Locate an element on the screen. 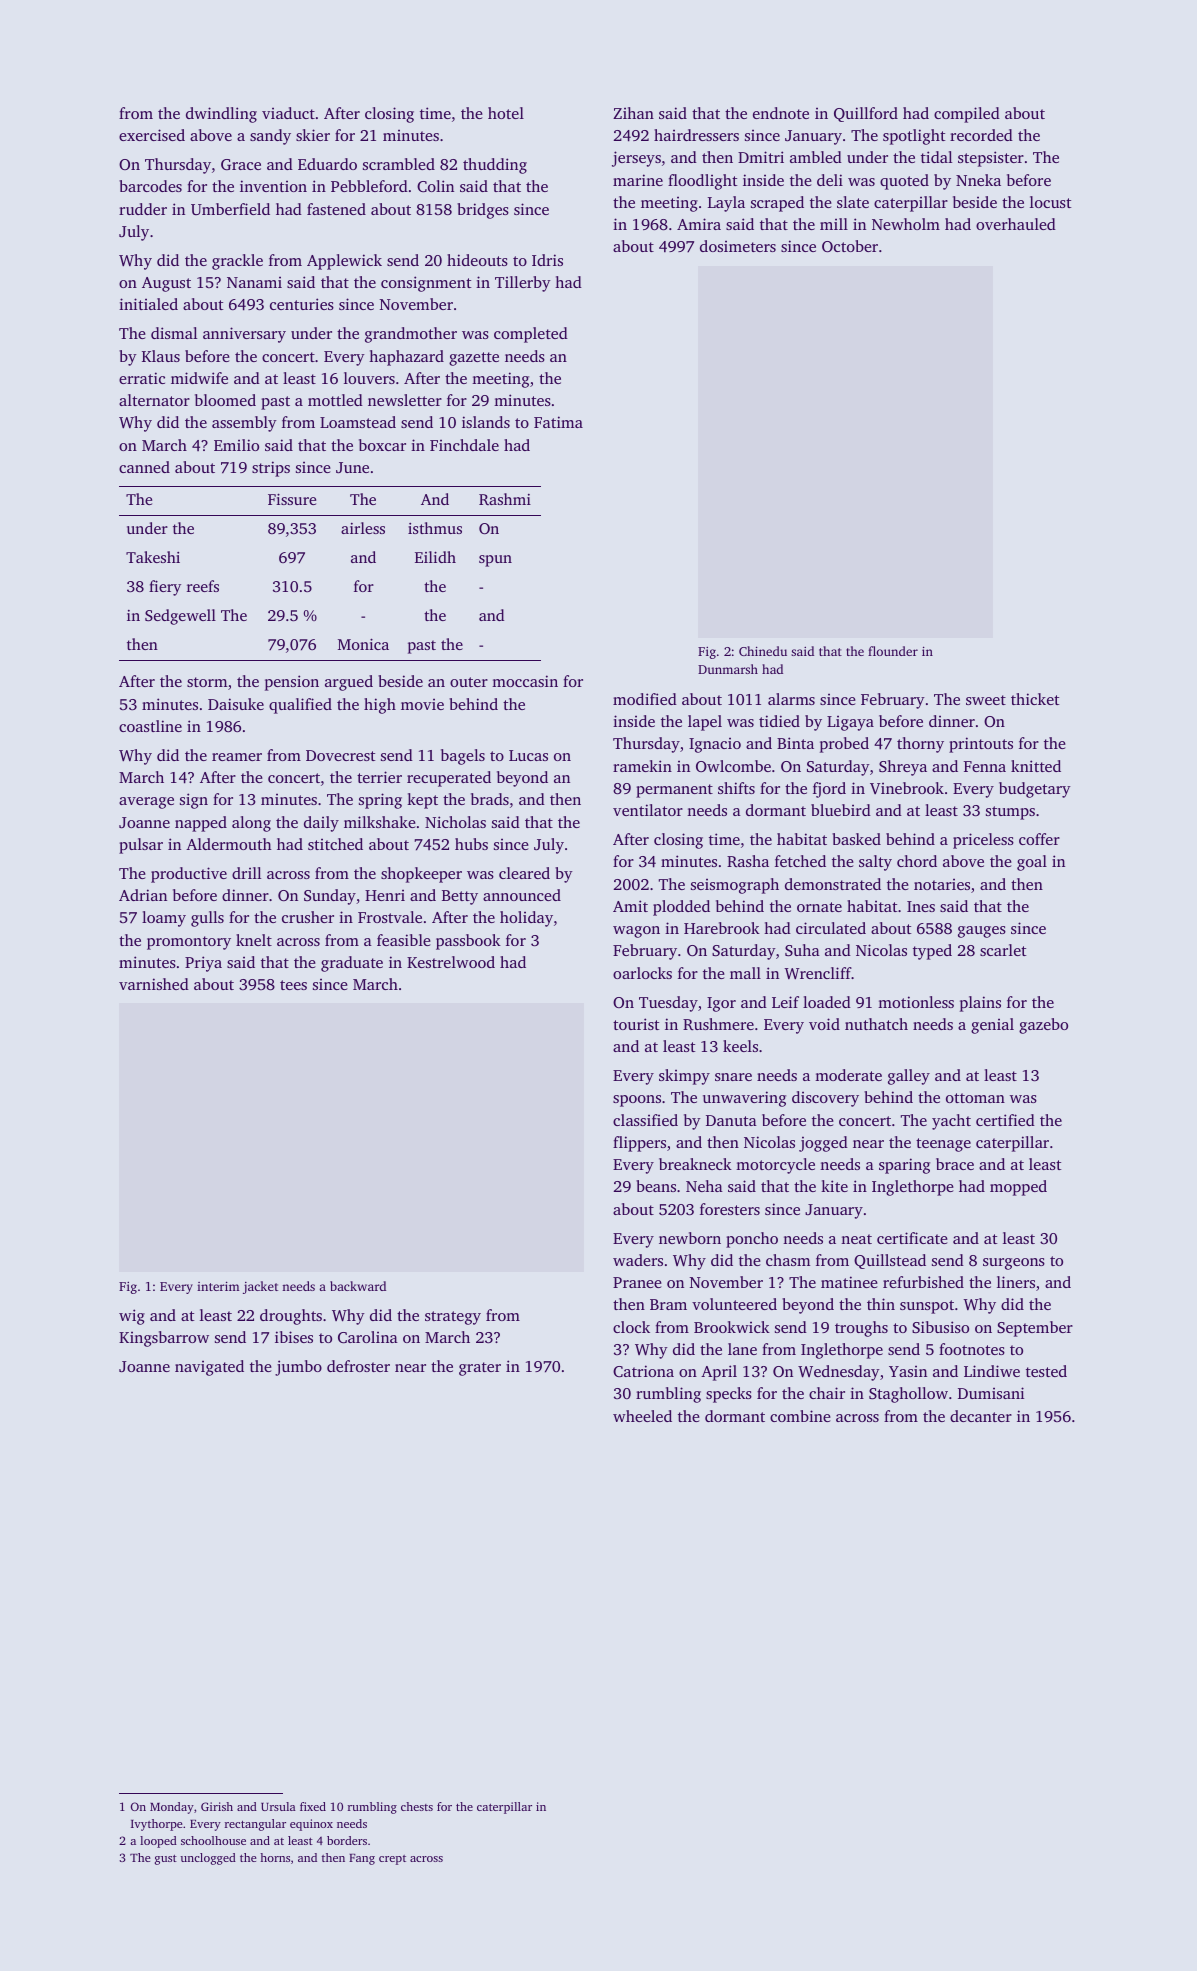 The width and height of the screenshot is (1197, 1971). crept is located at coordinates (392, 1860).
